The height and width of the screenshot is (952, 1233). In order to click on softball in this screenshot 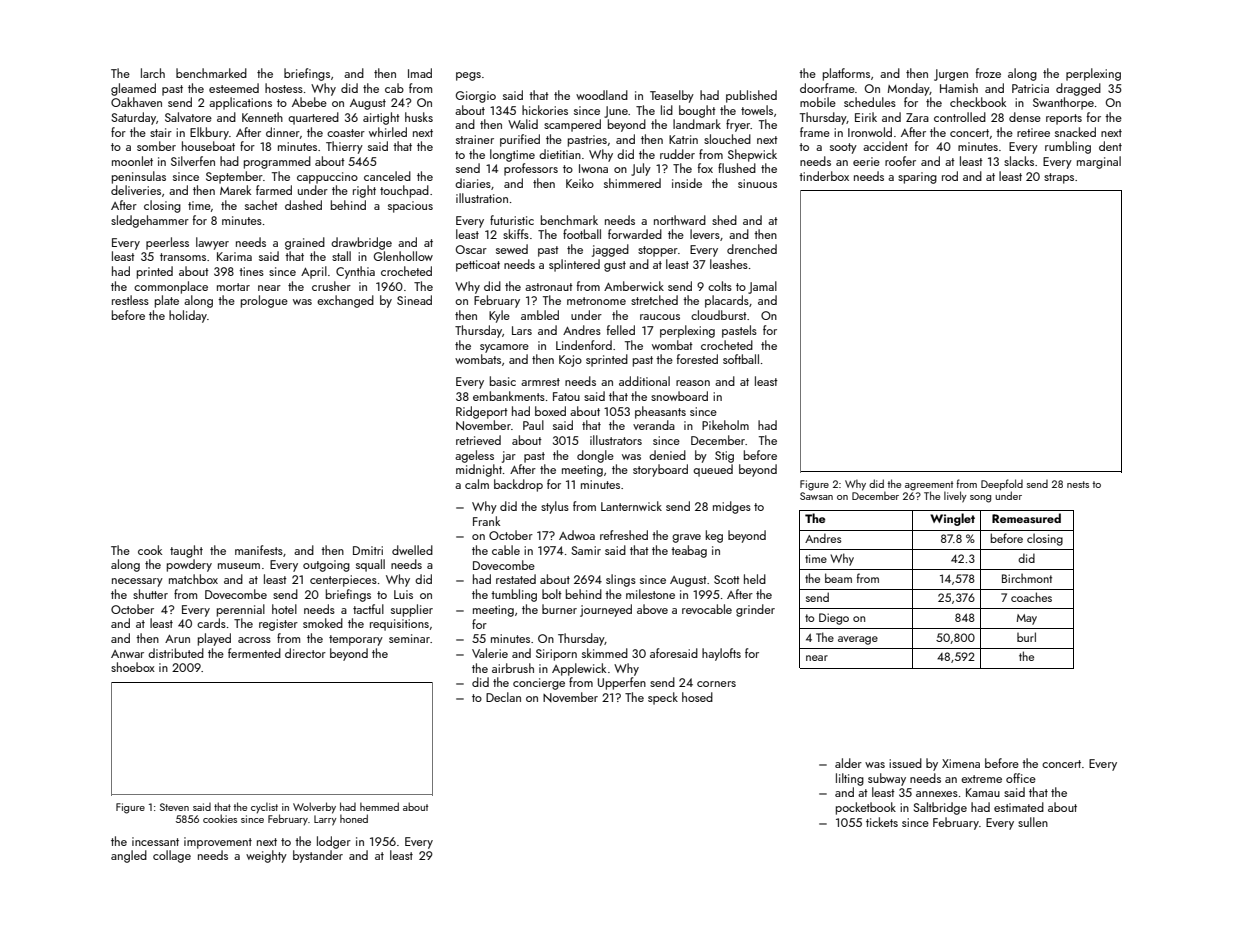, I will do `click(741, 359)`.
